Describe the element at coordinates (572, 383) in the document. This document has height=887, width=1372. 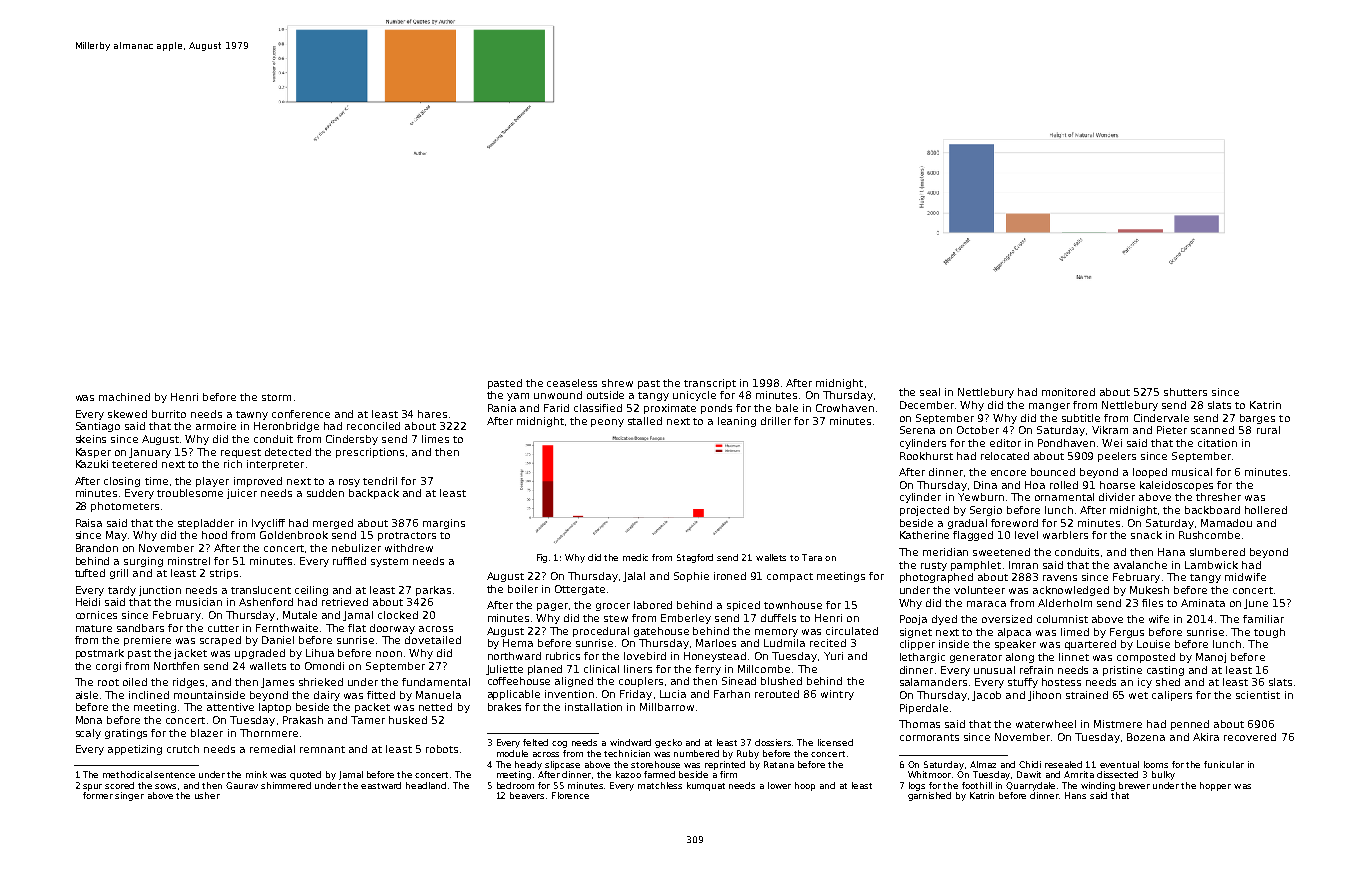
I see `ceaseless` at that location.
